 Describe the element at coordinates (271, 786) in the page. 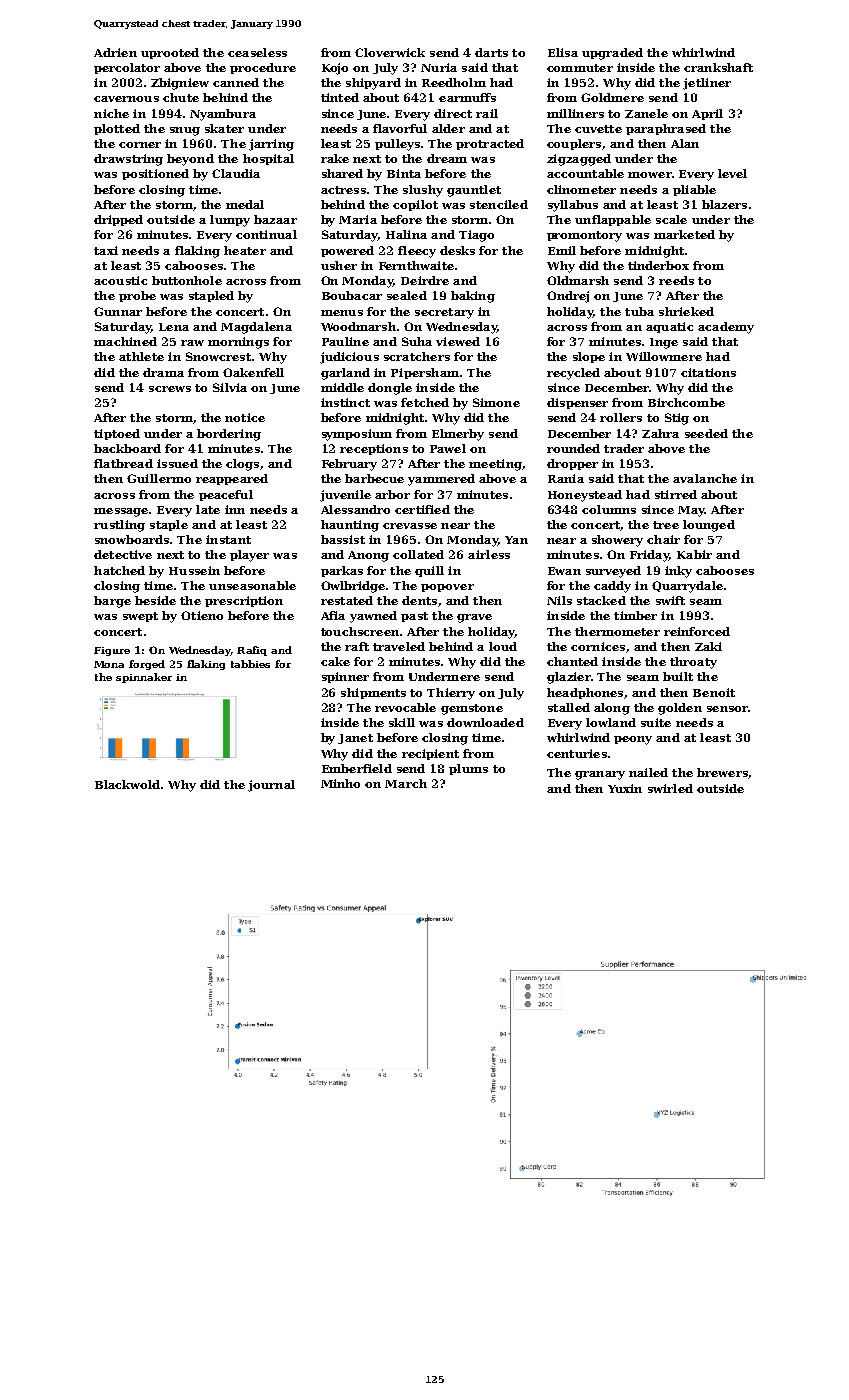

I see `journal` at that location.
